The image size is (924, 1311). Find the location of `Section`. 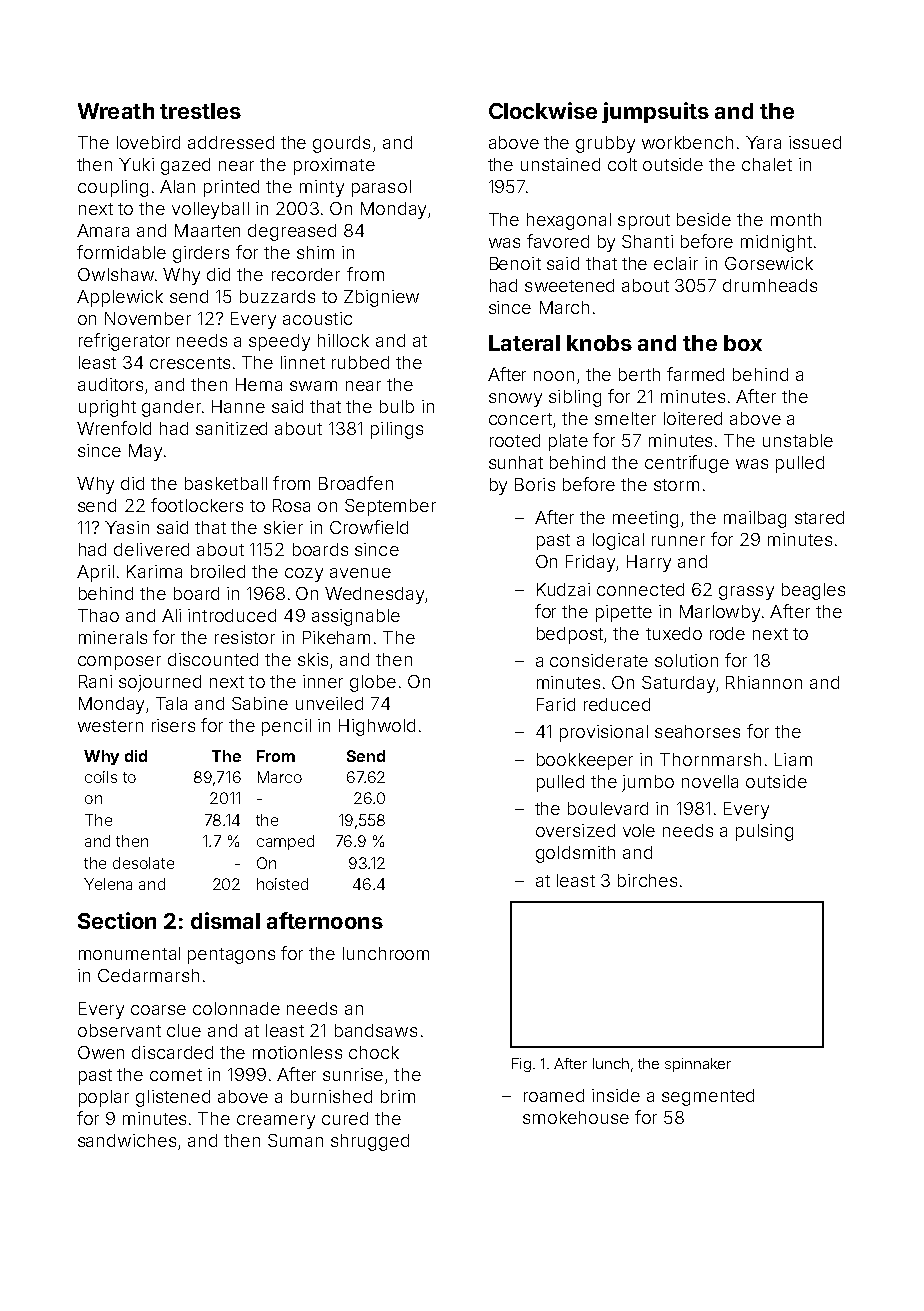

Section is located at coordinates (117, 920).
